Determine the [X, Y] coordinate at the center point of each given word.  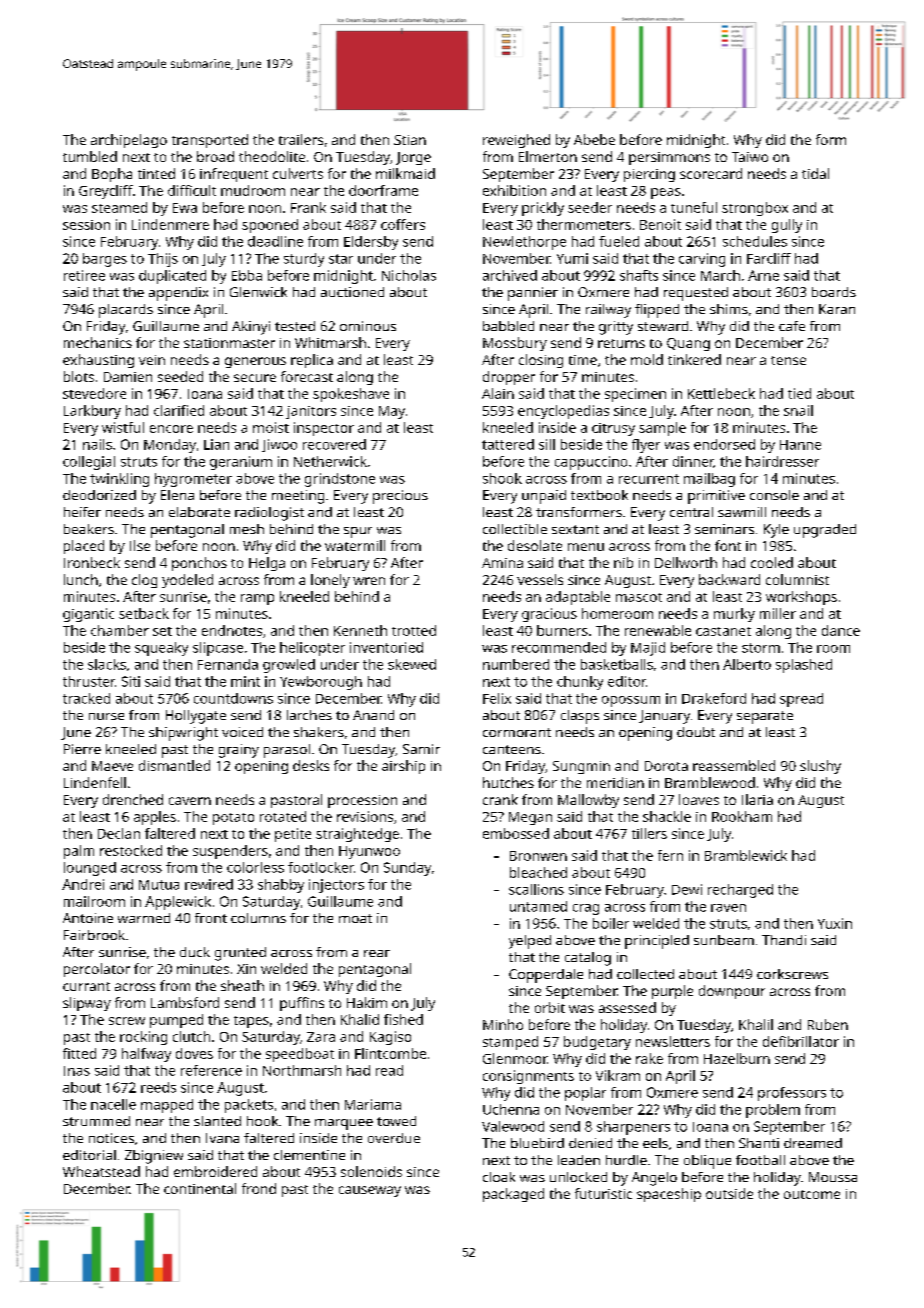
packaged [513, 1195]
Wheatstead [101, 1171]
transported [210, 141]
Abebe [594, 139]
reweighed [516, 141]
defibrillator [801, 1041]
